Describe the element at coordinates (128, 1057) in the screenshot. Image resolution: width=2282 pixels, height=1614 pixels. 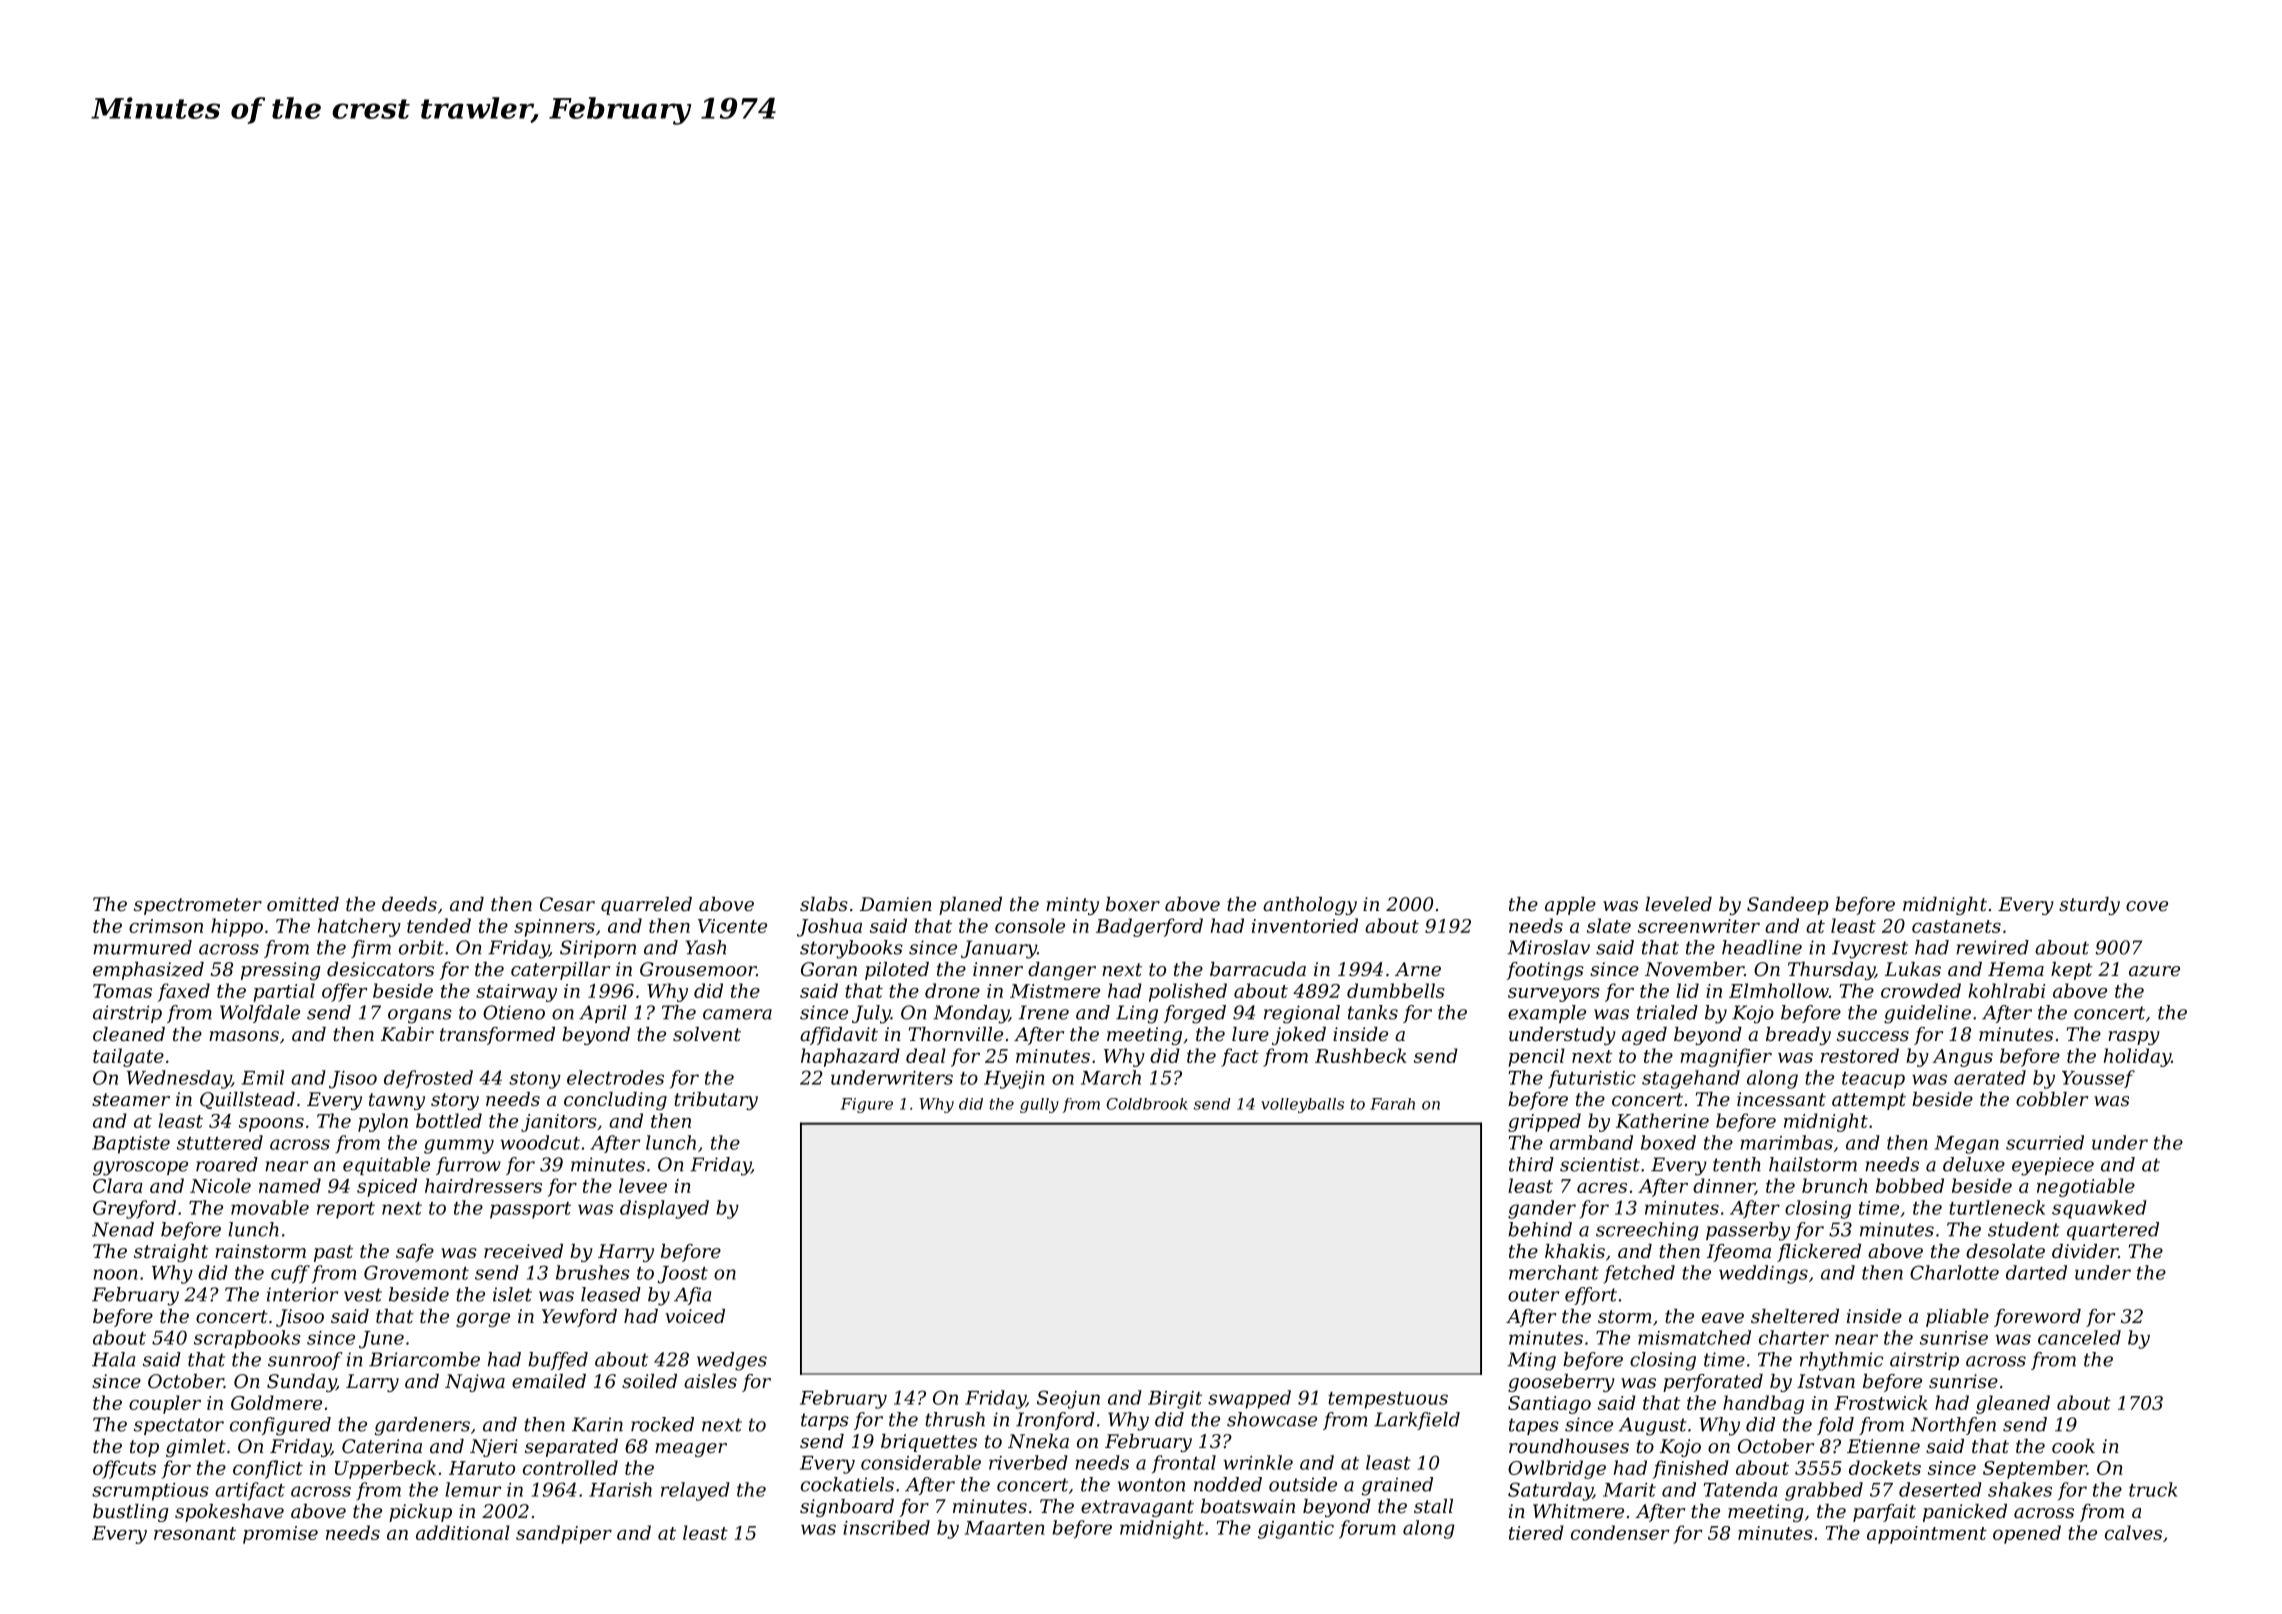
I see `tailgate` at that location.
